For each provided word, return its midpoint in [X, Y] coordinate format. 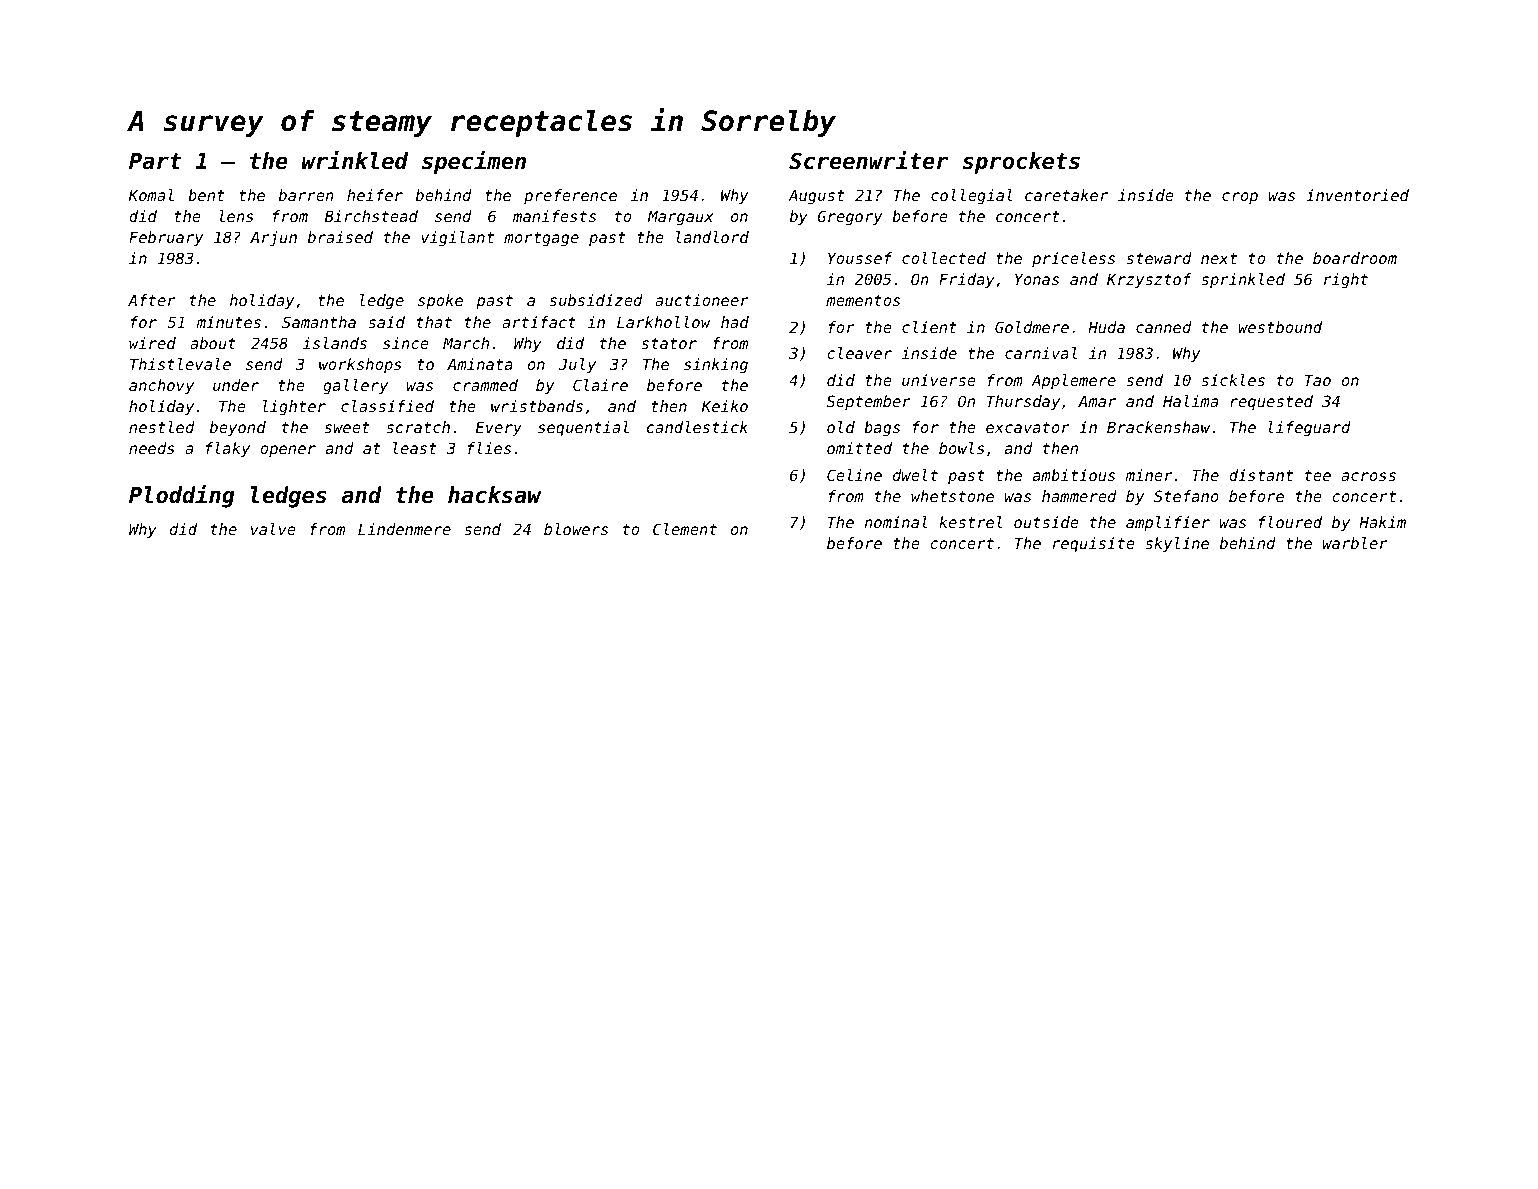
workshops [360, 365]
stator [669, 343]
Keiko [725, 406]
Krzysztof [1149, 280]
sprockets [1021, 163]
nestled [162, 427]
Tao [1318, 380]
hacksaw [495, 495]
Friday [967, 280]
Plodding [182, 496]
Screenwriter [869, 160]
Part [155, 161]
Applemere [1073, 381]
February [166, 238]
